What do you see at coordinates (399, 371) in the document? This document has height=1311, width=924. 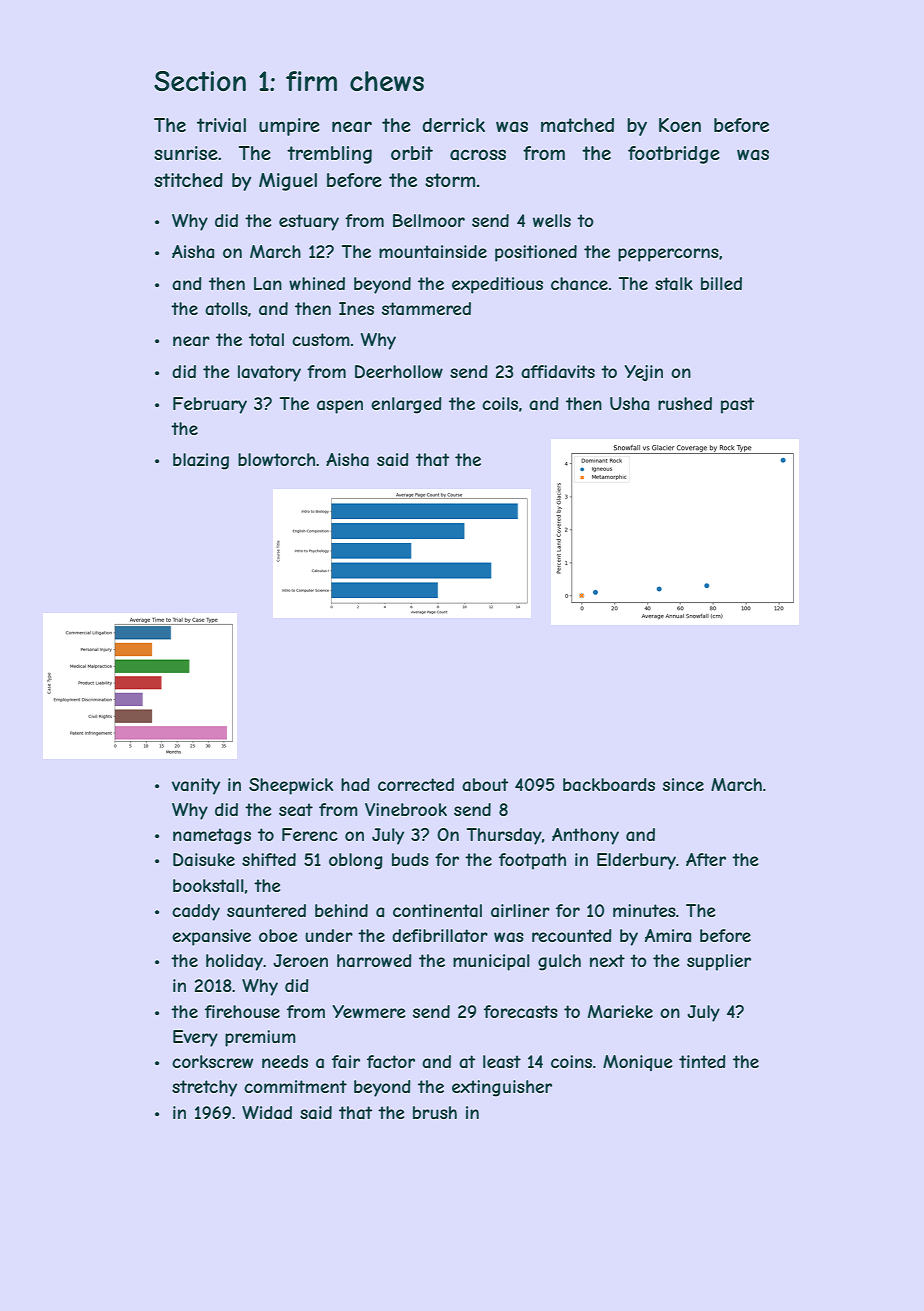 I see `Deerhollow` at bounding box center [399, 371].
